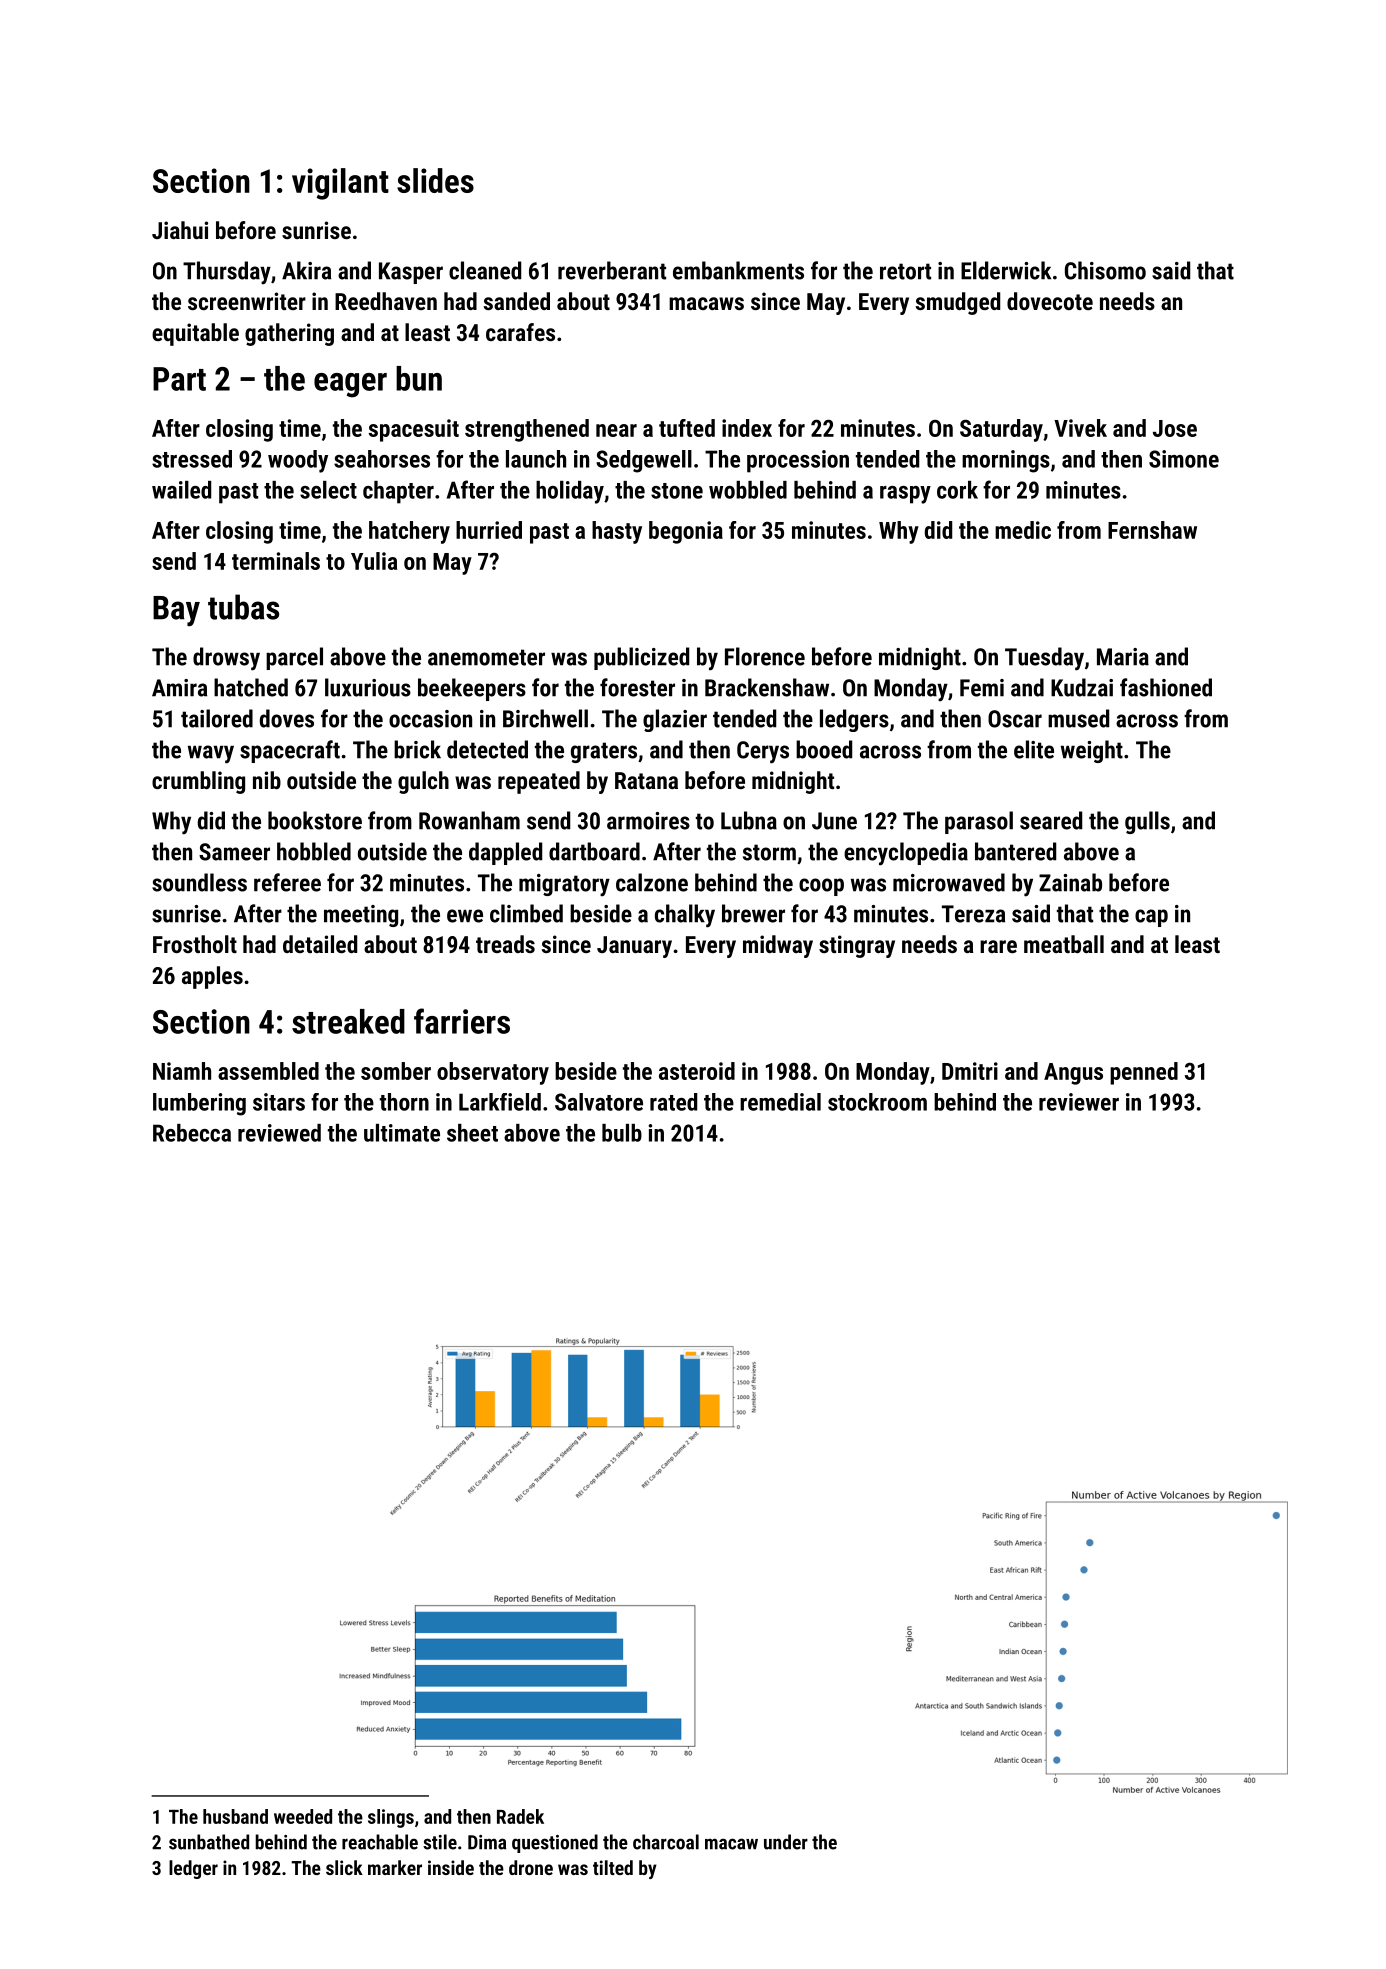  I want to click on slick, so click(344, 1867).
